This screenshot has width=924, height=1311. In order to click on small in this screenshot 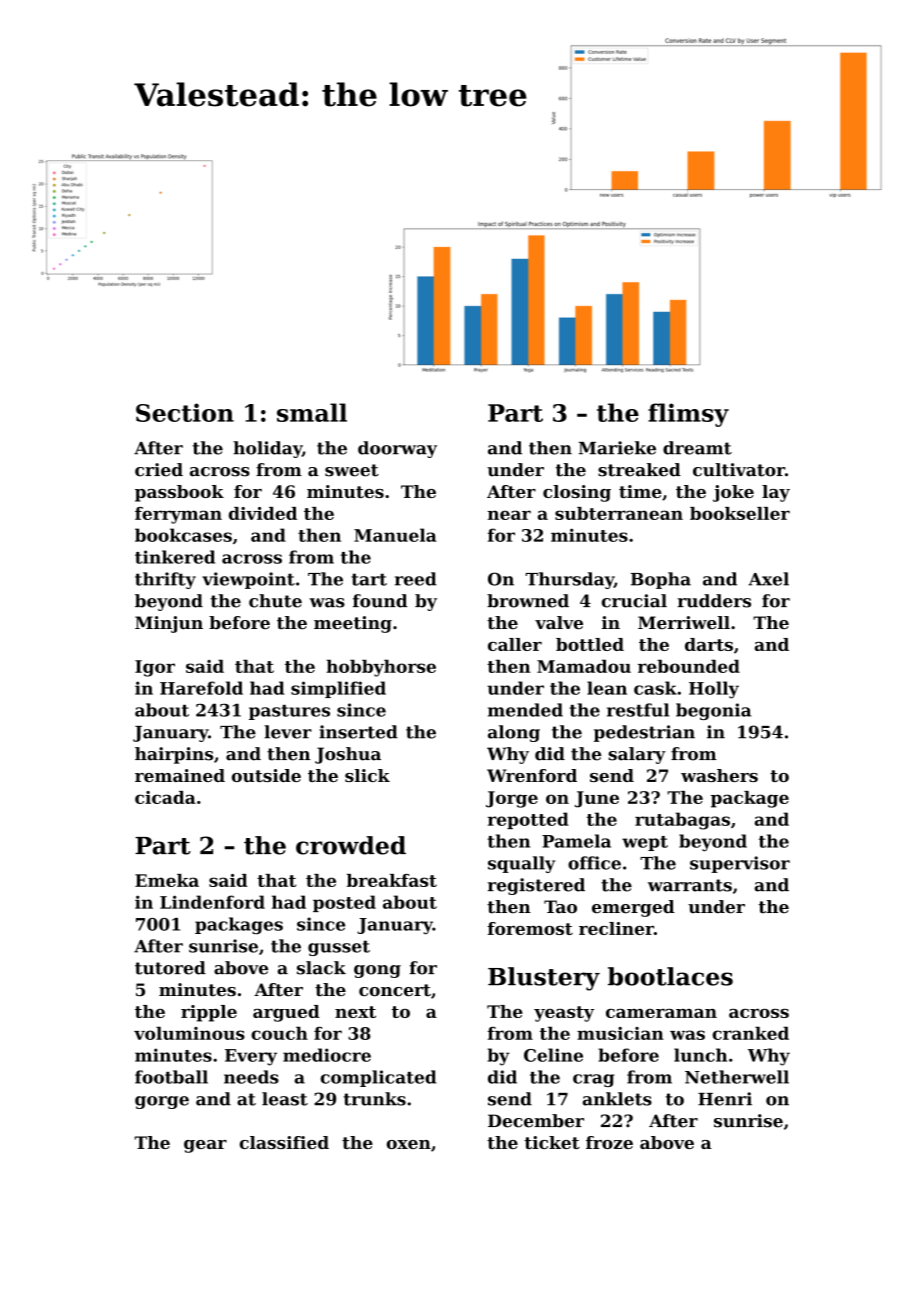, I will do `click(312, 412)`.
